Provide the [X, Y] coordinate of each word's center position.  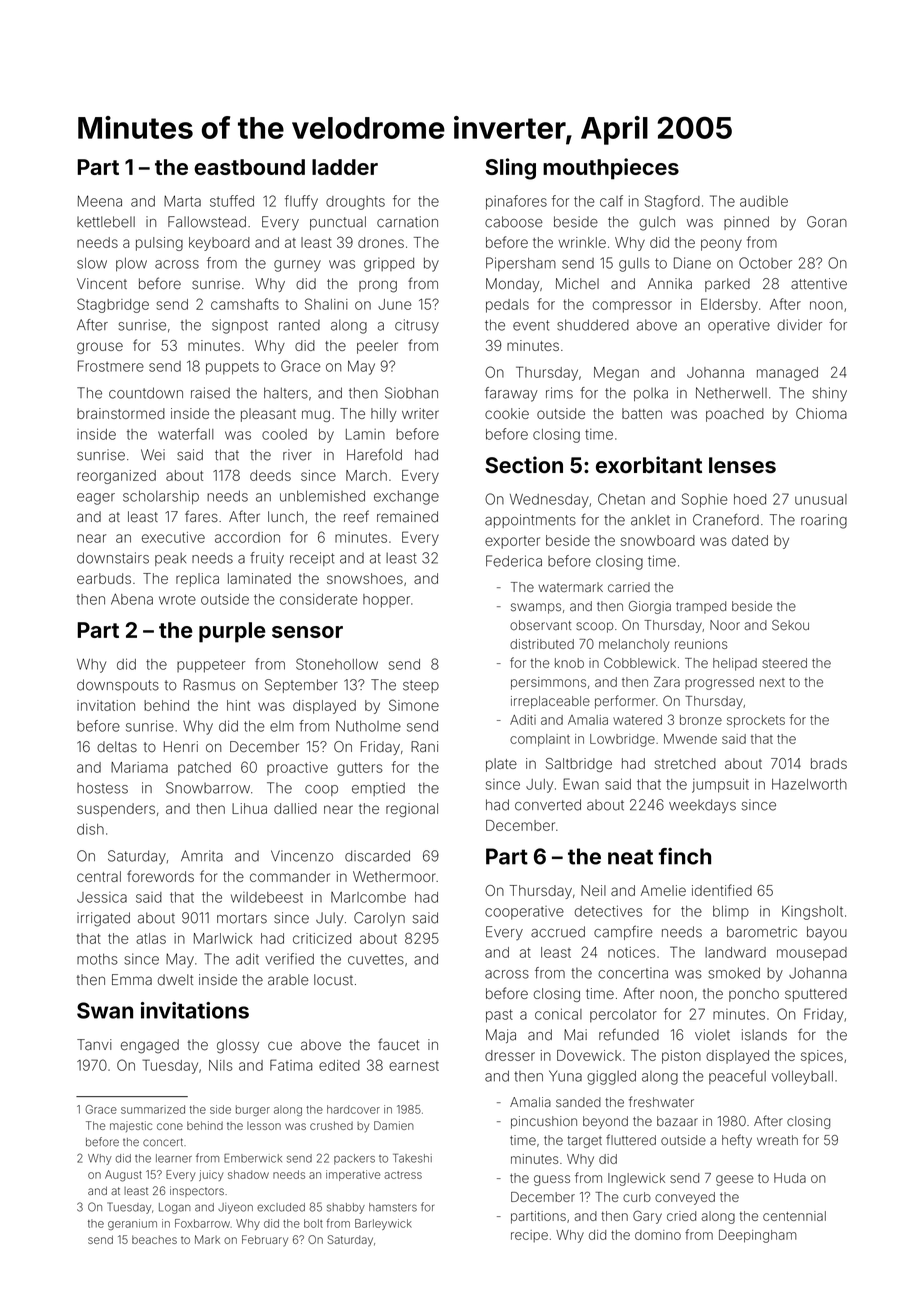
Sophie [705, 500]
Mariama [139, 767]
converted [548, 805]
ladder [345, 167]
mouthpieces [611, 169]
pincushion [544, 1122]
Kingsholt [812, 913]
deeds [270, 475]
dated [750, 540]
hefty [737, 1141]
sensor [307, 632]
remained [407, 517]
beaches [154, 1239]
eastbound [249, 167]
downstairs [113, 558]
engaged [150, 1046]
